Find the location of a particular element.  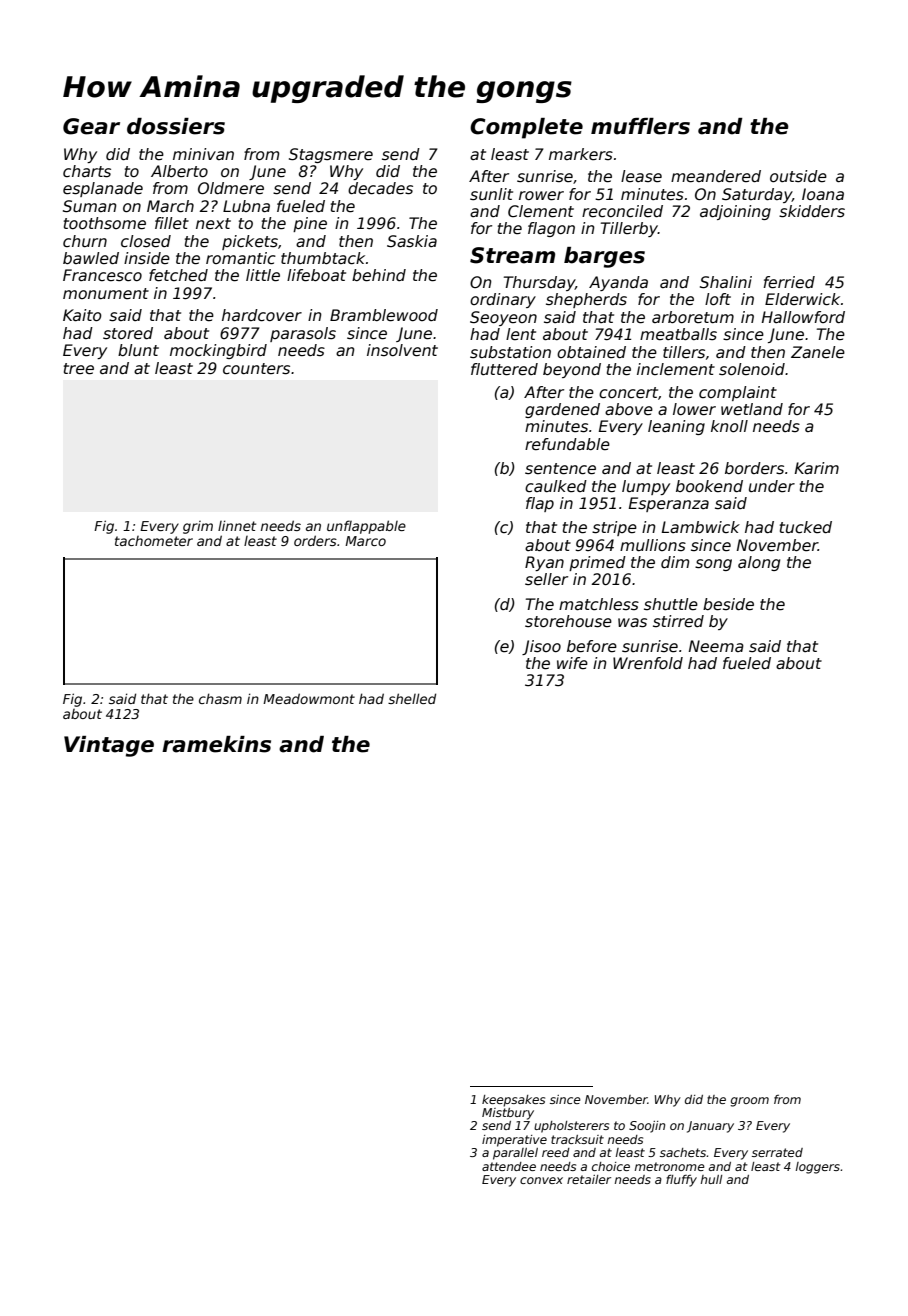

song is located at coordinates (713, 565).
